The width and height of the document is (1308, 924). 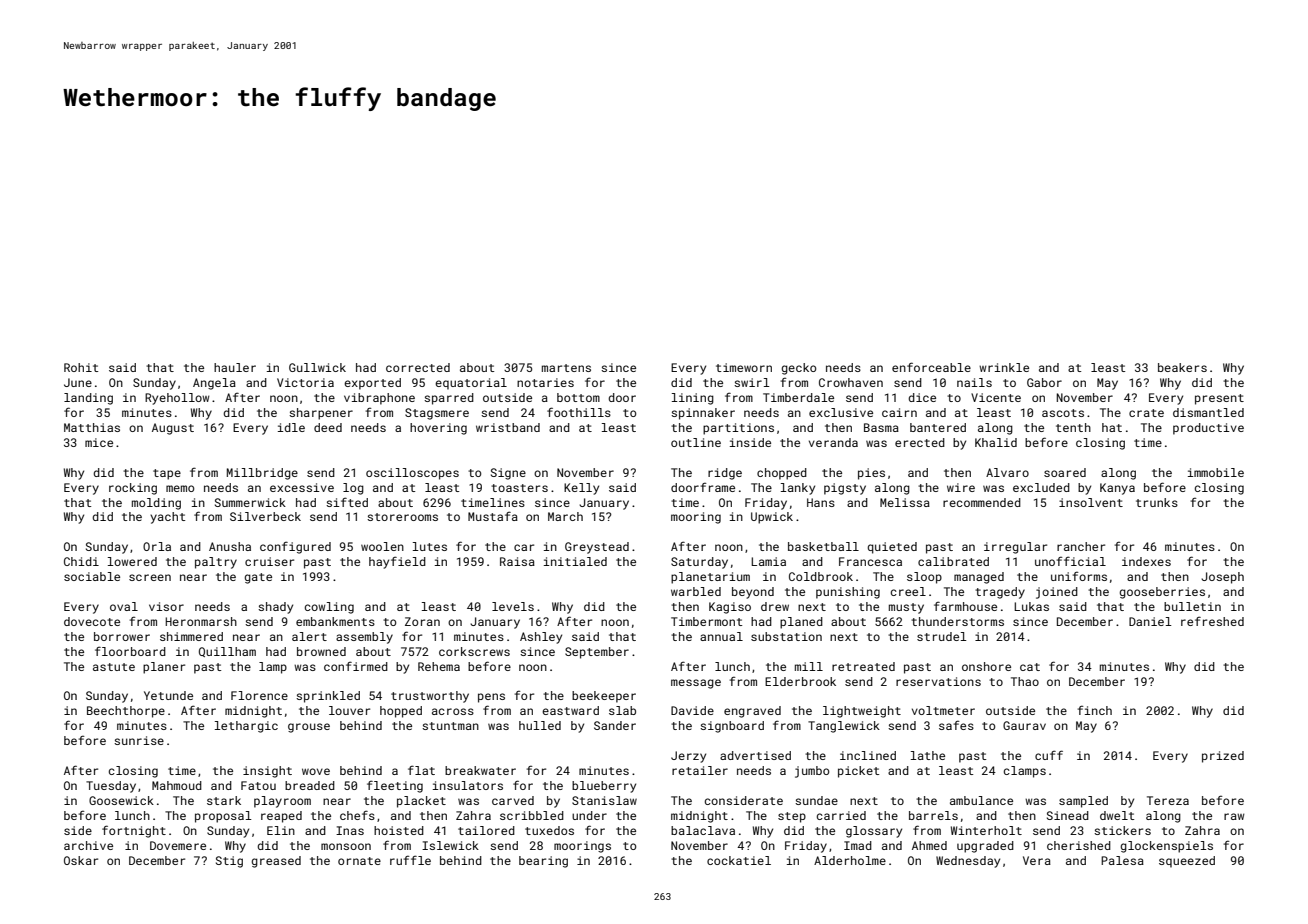 I want to click on Upwick, so click(x=772, y=518).
